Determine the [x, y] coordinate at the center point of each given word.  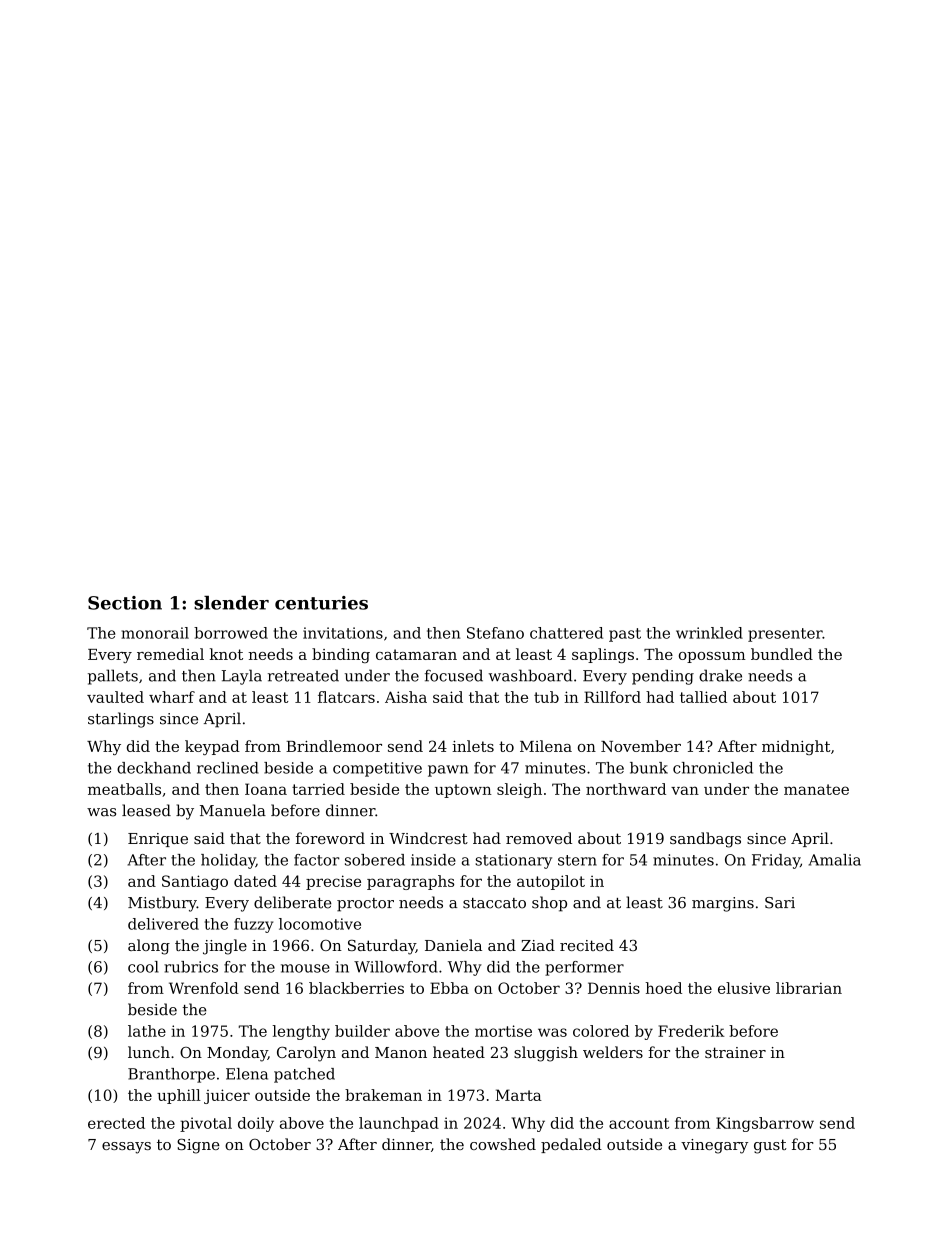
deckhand [154, 768]
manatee [816, 789]
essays [126, 1148]
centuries [321, 603]
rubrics [191, 967]
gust [770, 1146]
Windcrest [428, 838]
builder [362, 1031]
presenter [785, 635]
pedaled [571, 1145]
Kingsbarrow [765, 1124]
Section [125, 603]
